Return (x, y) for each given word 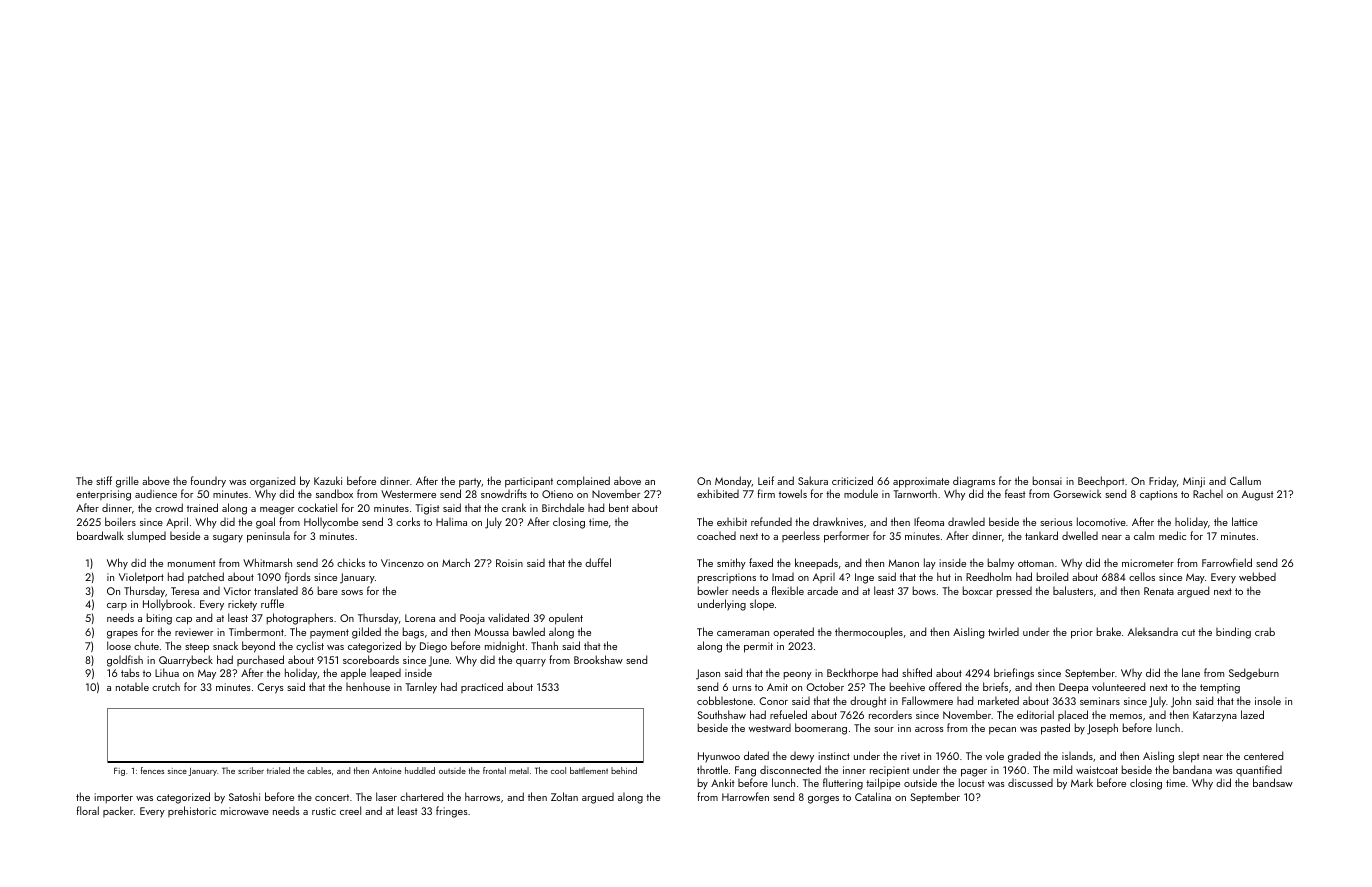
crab (1265, 631)
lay (930, 563)
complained (583, 482)
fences (152, 770)
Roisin (509, 563)
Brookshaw (598, 659)
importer (113, 798)
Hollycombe (331, 523)
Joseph (1102, 729)
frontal (494, 770)
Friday (1163, 482)
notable (132, 687)
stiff (104, 480)
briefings (1014, 674)
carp (117, 606)
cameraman (743, 633)
